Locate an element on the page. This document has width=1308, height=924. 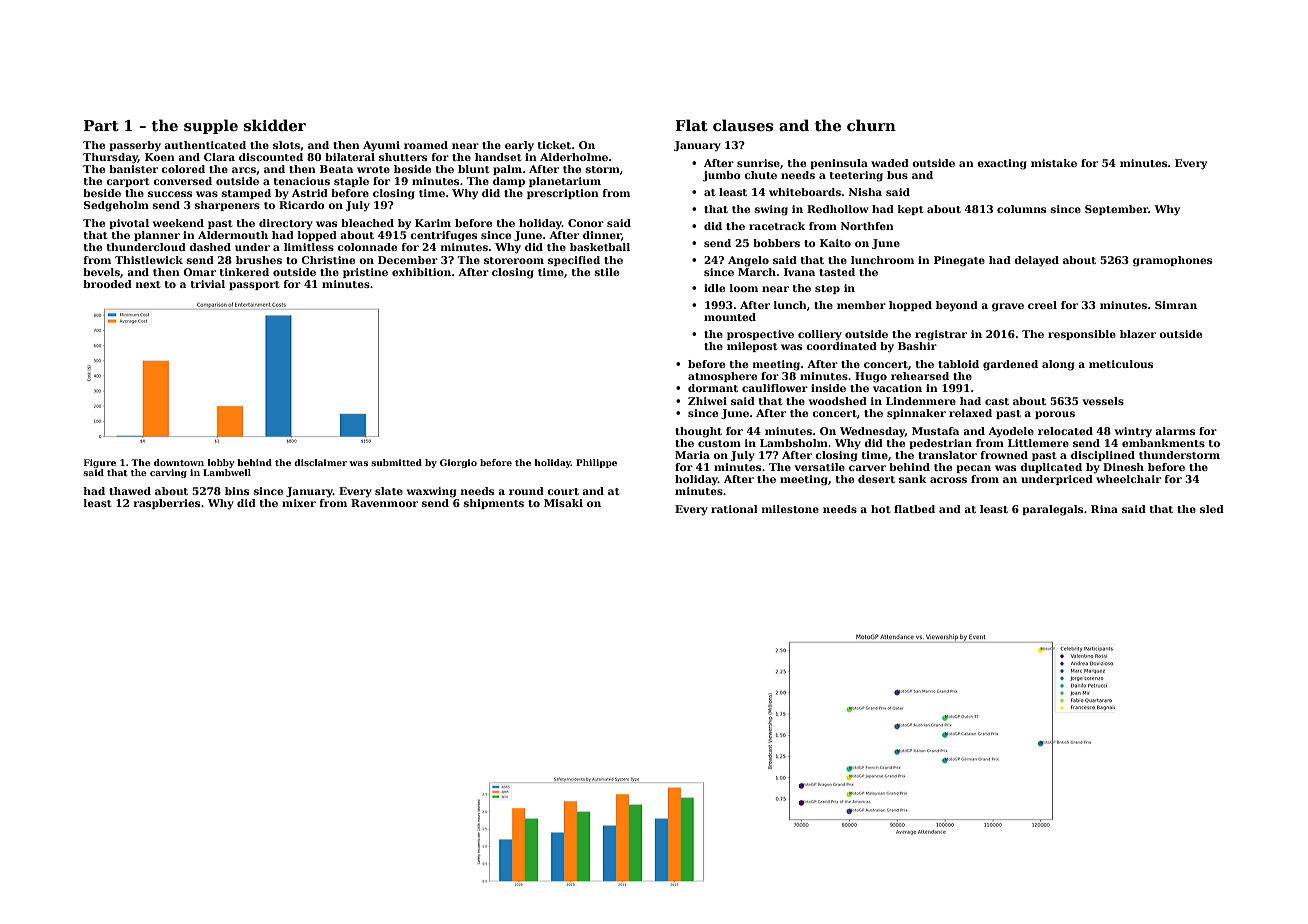
blazer is located at coordinates (1138, 334).
